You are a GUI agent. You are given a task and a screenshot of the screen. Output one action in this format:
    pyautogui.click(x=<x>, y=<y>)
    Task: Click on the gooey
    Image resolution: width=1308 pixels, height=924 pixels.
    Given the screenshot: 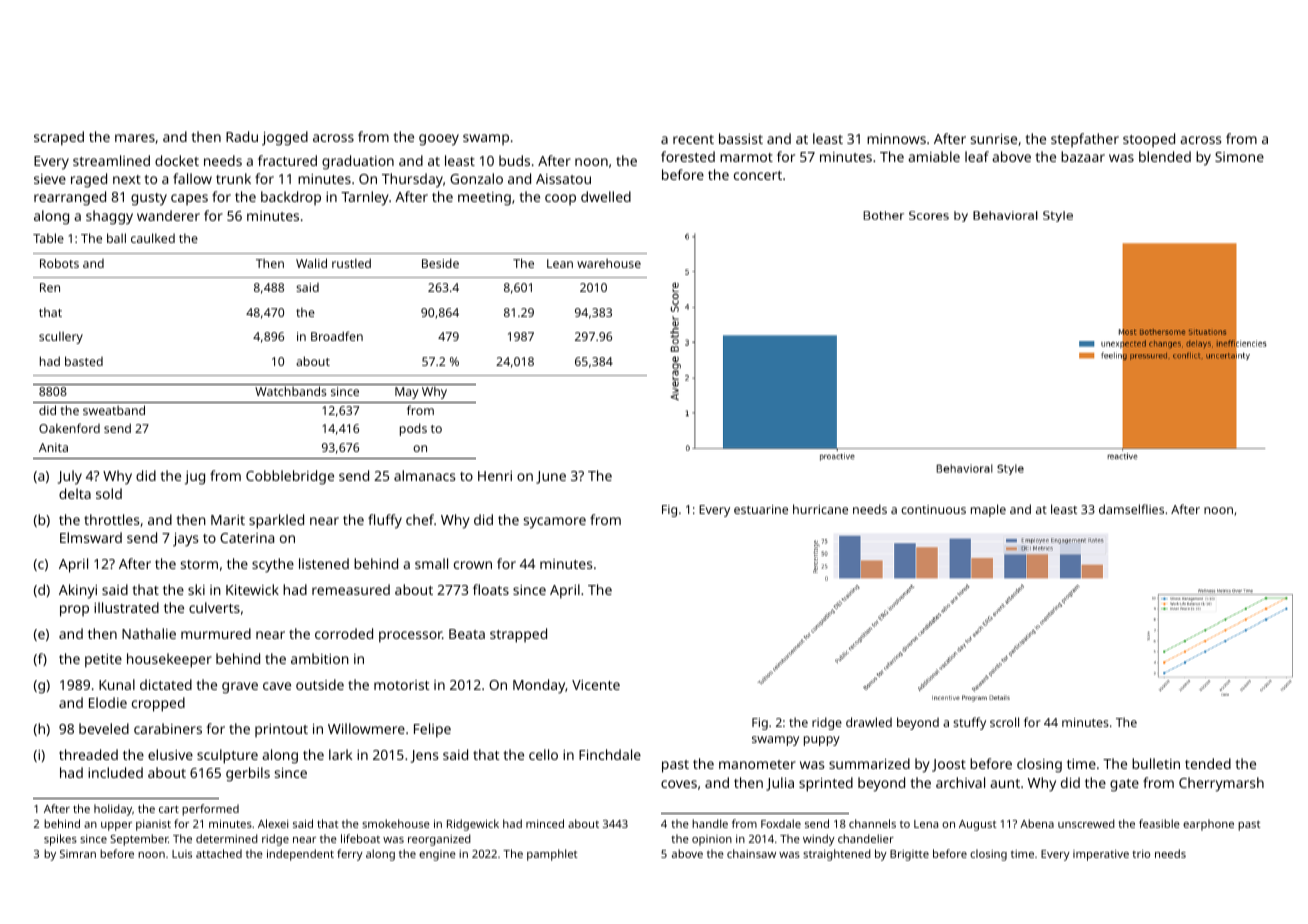 What is the action you would take?
    pyautogui.click(x=439, y=140)
